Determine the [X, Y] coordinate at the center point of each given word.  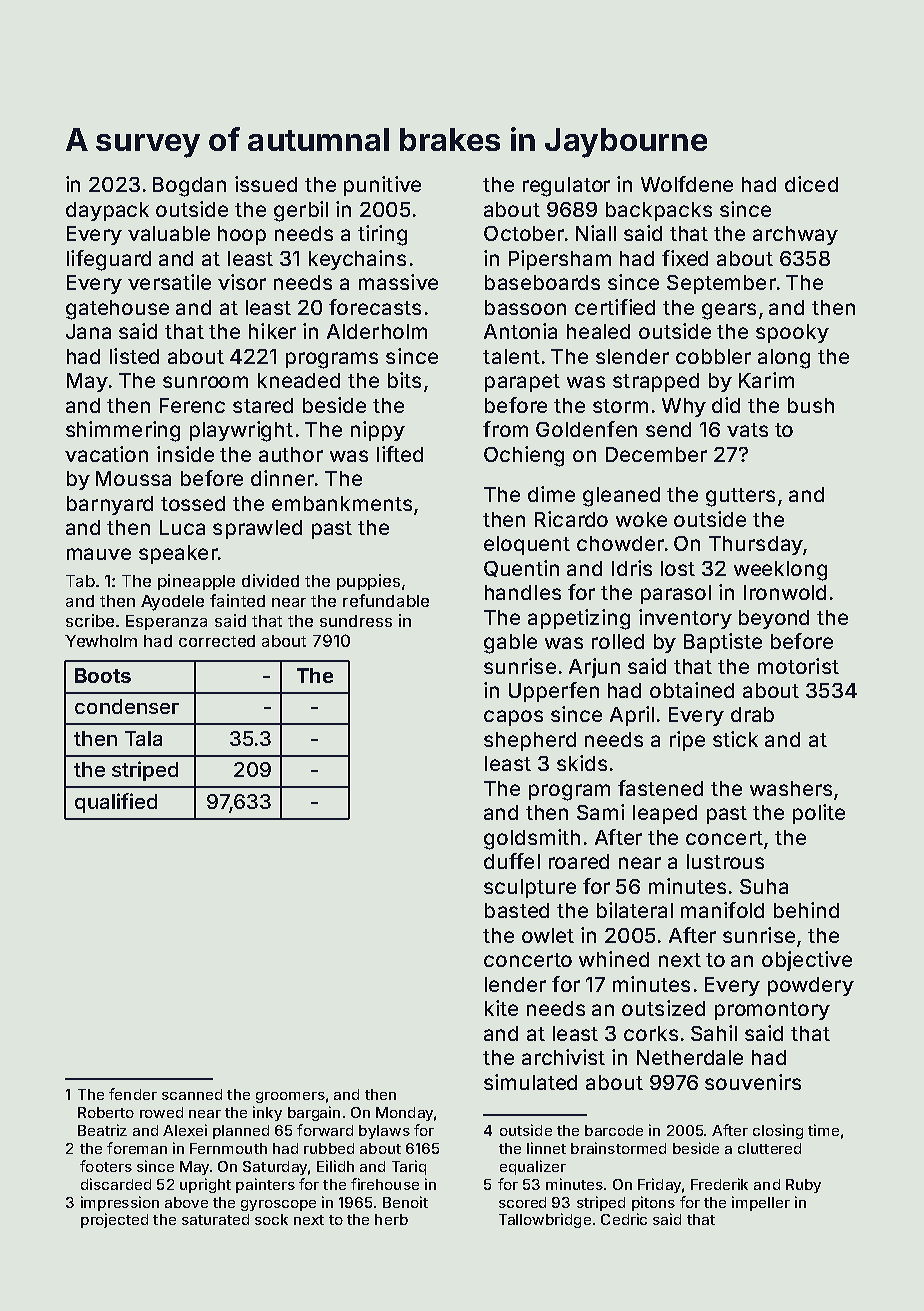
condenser [127, 706]
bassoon [525, 307]
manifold [722, 910]
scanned [192, 1094]
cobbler [713, 356]
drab [752, 714]
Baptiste [723, 643]
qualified [116, 803]
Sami [600, 812]
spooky [792, 333]
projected [114, 1220]
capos [513, 718]
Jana [88, 331]
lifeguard [109, 260]
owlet [548, 935]
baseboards [542, 282]
